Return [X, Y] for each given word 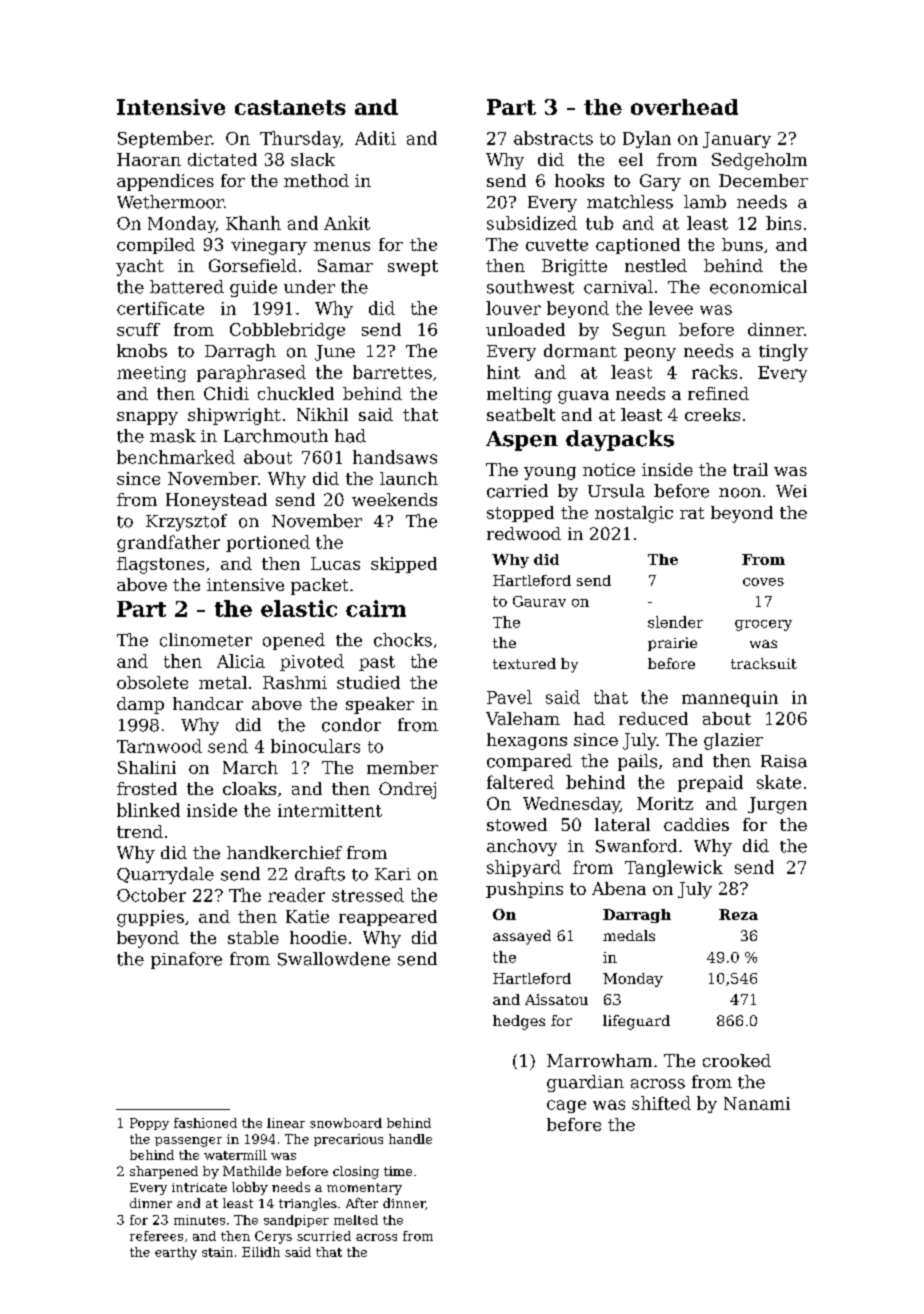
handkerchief [284, 852]
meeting [151, 374]
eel [631, 159]
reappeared [388, 918]
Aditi [375, 138]
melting [519, 395]
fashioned [205, 1123]
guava [583, 397]
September [165, 139]
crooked [737, 1060]
